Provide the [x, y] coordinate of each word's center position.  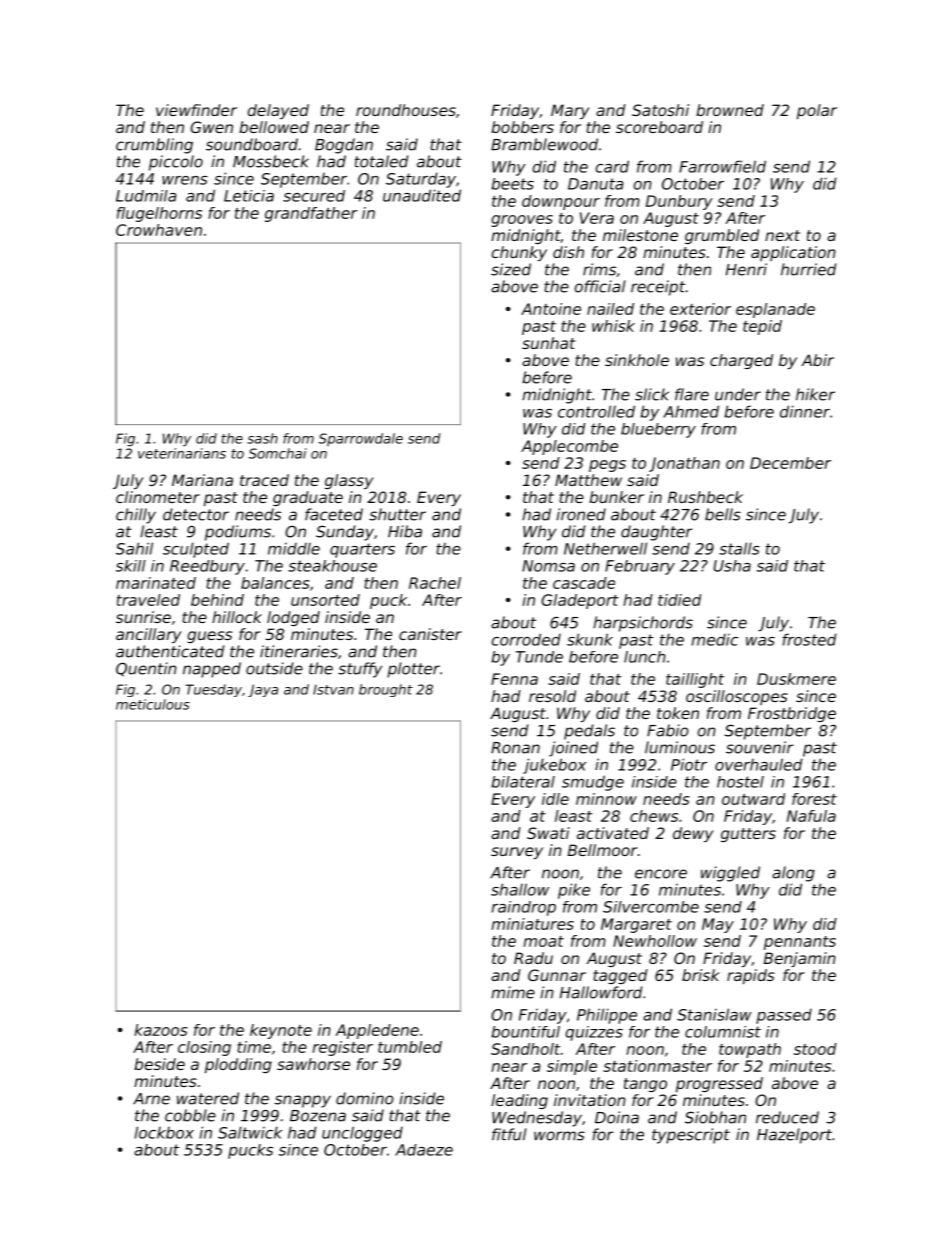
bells [723, 514]
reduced [787, 1117]
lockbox [164, 1132]
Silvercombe [651, 907]
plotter [413, 670]
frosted [810, 639]
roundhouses [406, 110]
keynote [281, 1031]
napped [212, 670]
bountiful [526, 1032]
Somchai [277, 453]
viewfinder [196, 110]
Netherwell [605, 548]
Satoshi [660, 110]
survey [517, 853]
